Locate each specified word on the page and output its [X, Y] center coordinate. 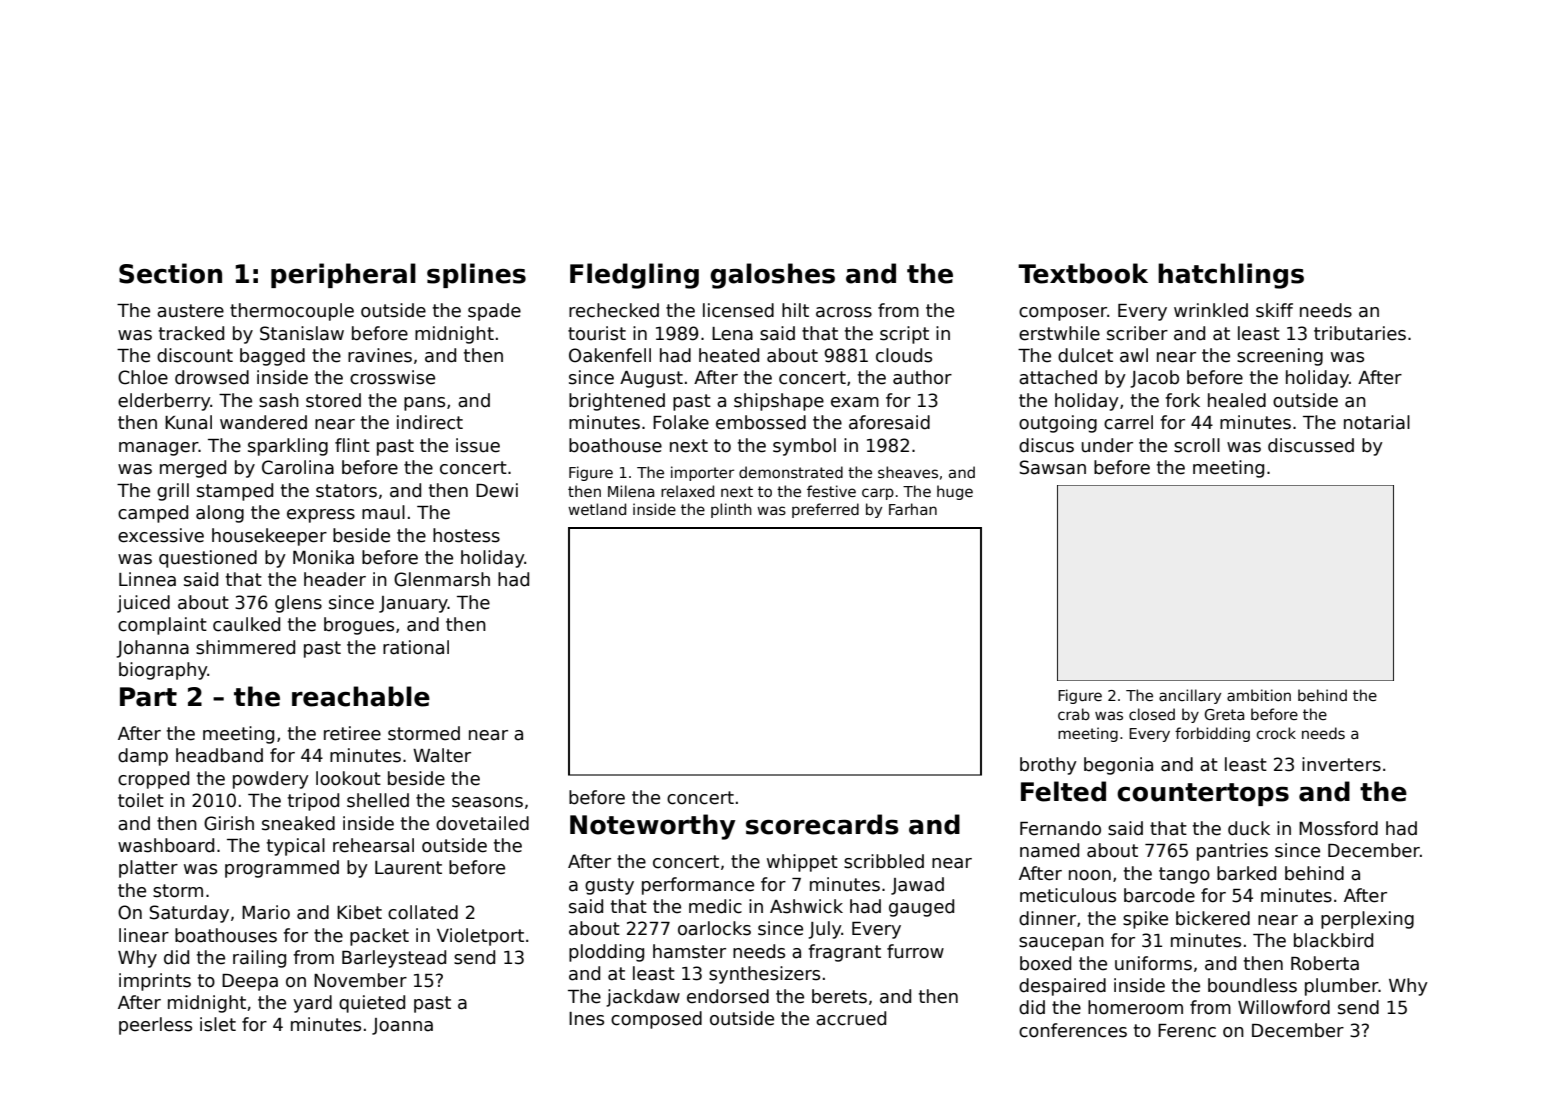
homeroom [1135, 1007]
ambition [1259, 695]
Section [170, 273]
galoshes [772, 276]
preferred [825, 510]
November [360, 980]
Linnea [147, 579]
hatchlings [1231, 276]
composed [656, 1020]
